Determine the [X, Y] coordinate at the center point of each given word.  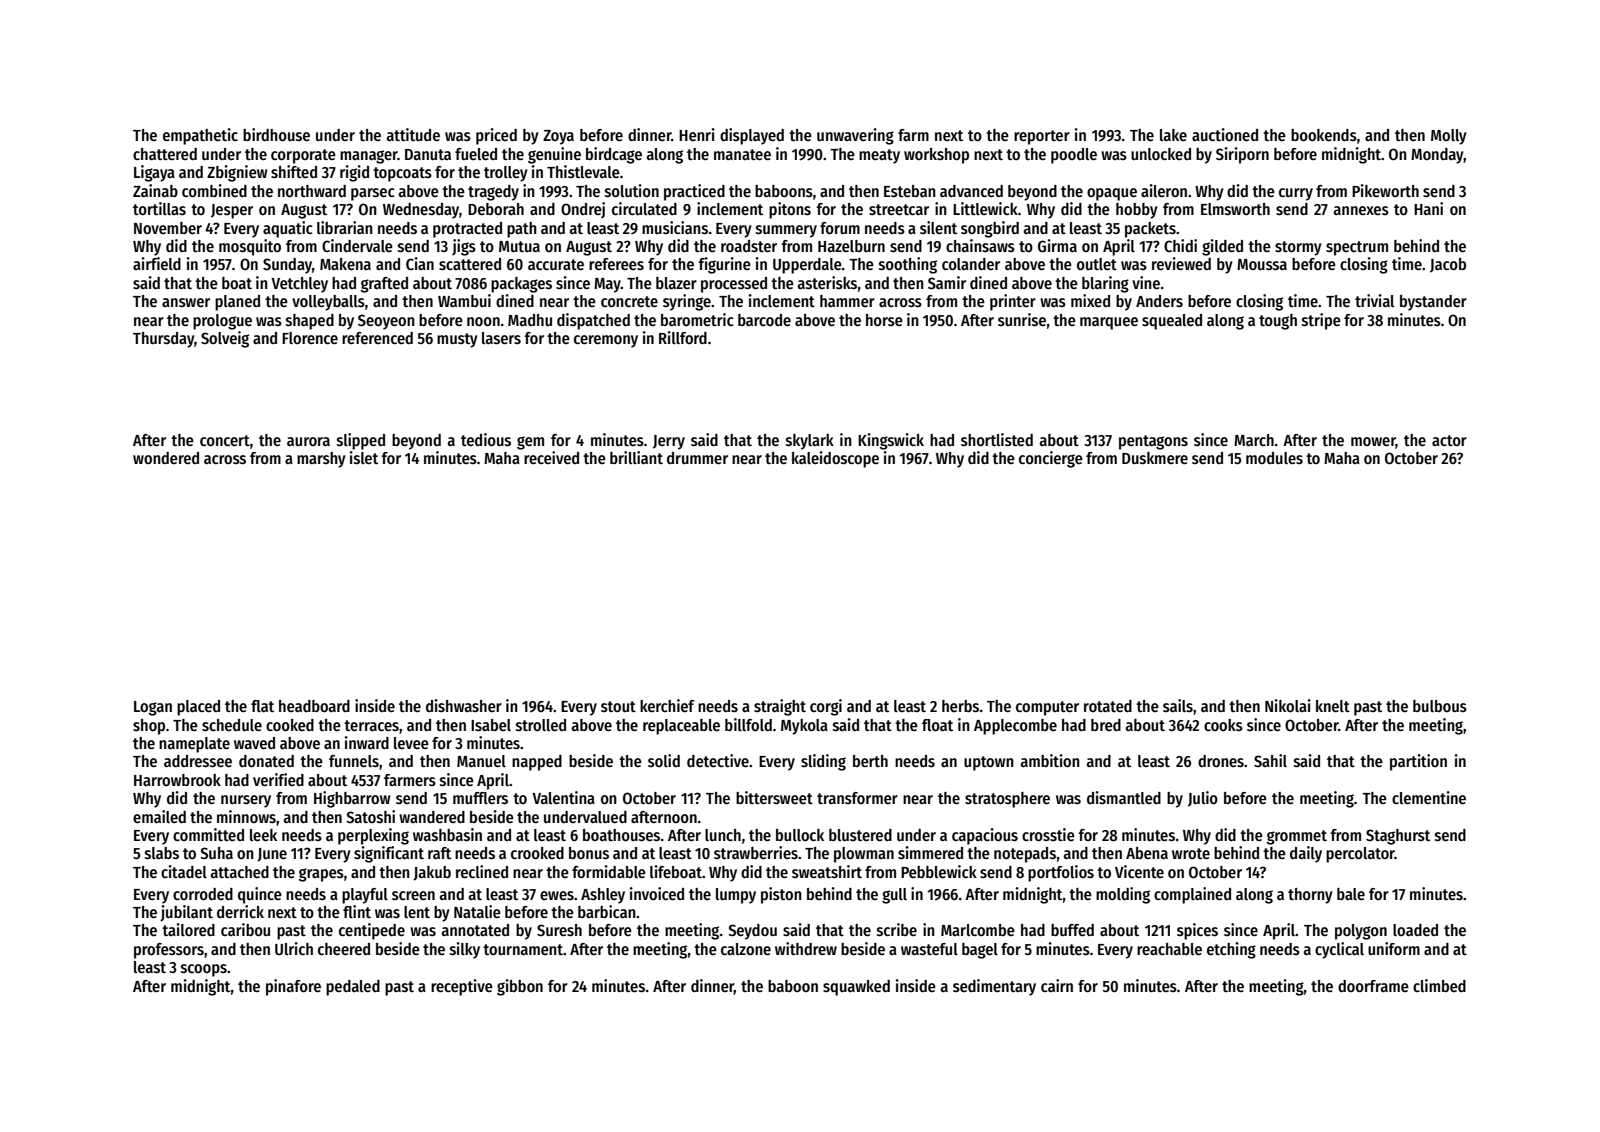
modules [1274, 458]
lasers [501, 338]
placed [198, 708]
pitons [790, 210]
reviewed [1181, 263]
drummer [697, 458]
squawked [856, 988]
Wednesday [421, 211]
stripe [1321, 321]
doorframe [1373, 986]
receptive [462, 987]
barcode [764, 320]
